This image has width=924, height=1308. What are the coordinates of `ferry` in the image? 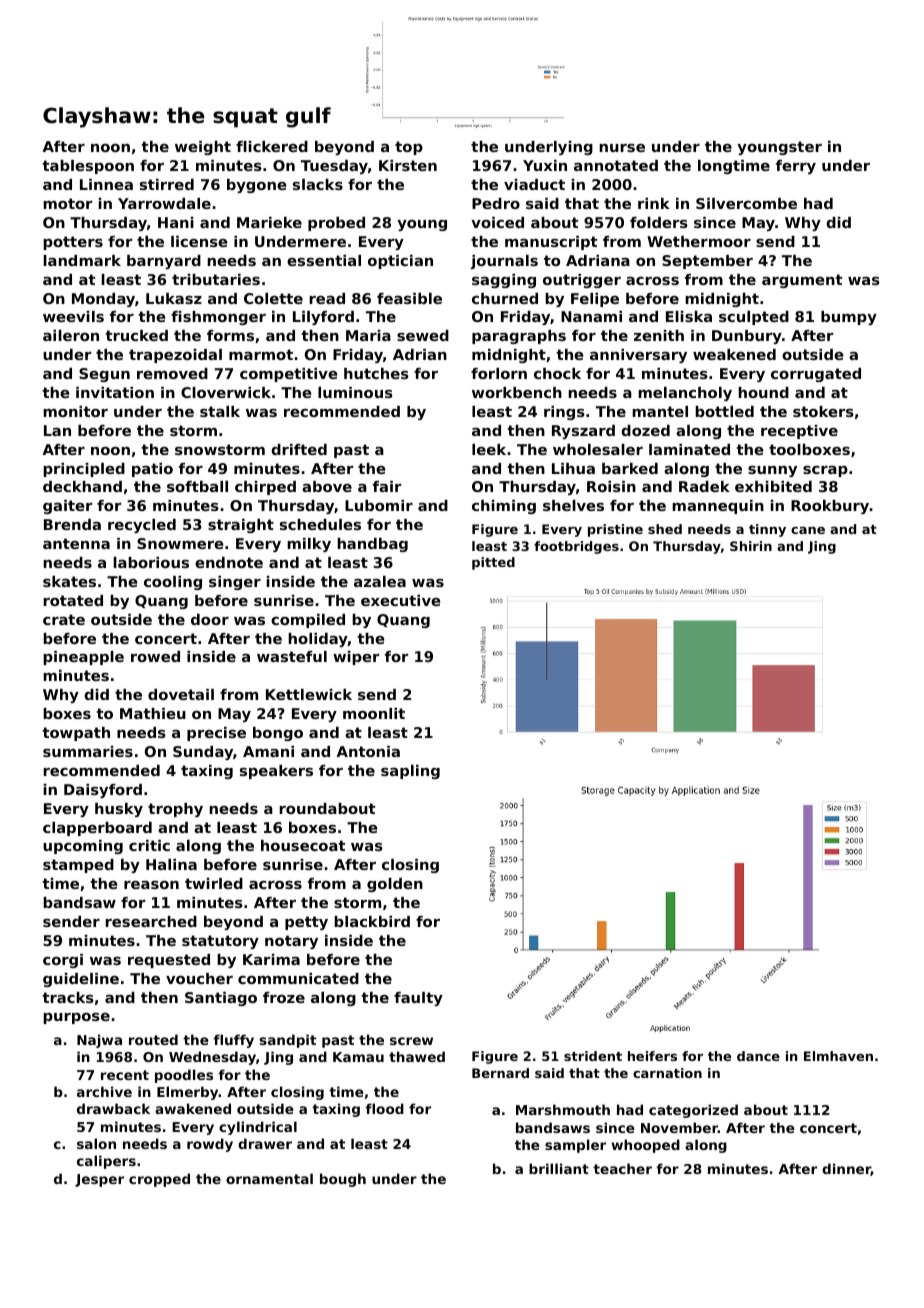 It's located at (796, 167).
